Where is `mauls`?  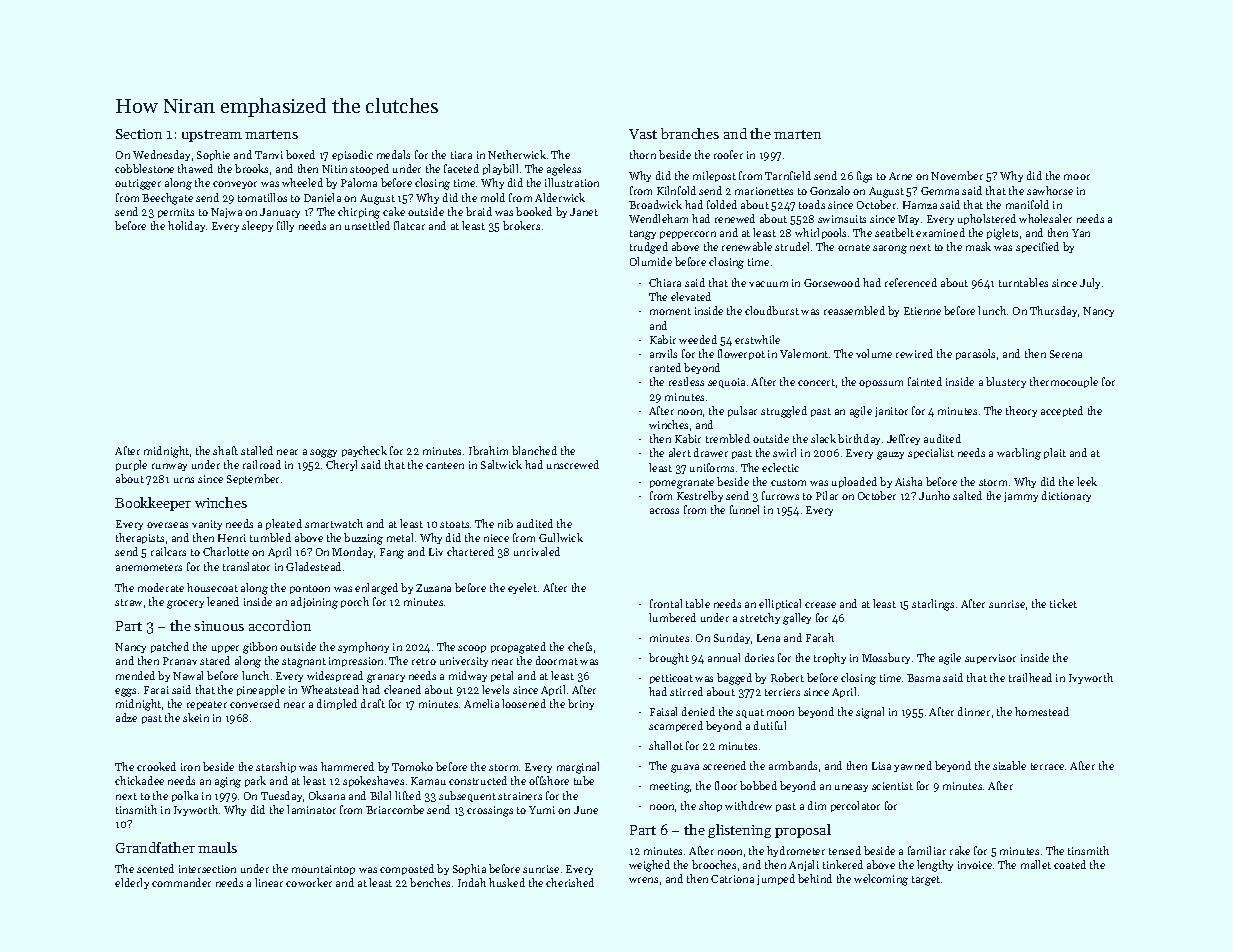
mauls is located at coordinates (217, 847).
